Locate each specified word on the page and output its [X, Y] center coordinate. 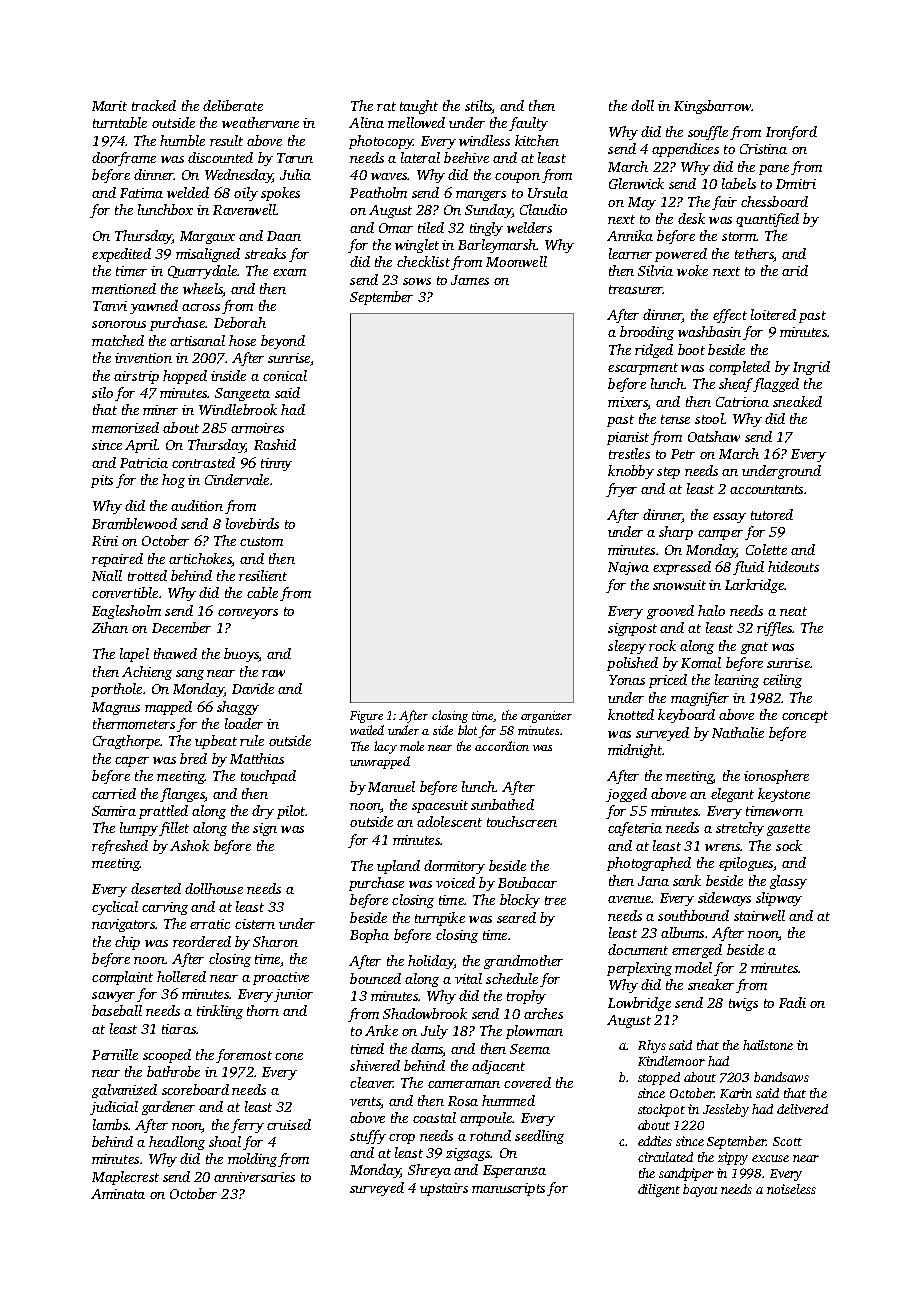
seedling [539, 1137]
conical [285, 375]
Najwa [628, 568]
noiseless [791, 1189]
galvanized [124, 1091]
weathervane [260, 122]
